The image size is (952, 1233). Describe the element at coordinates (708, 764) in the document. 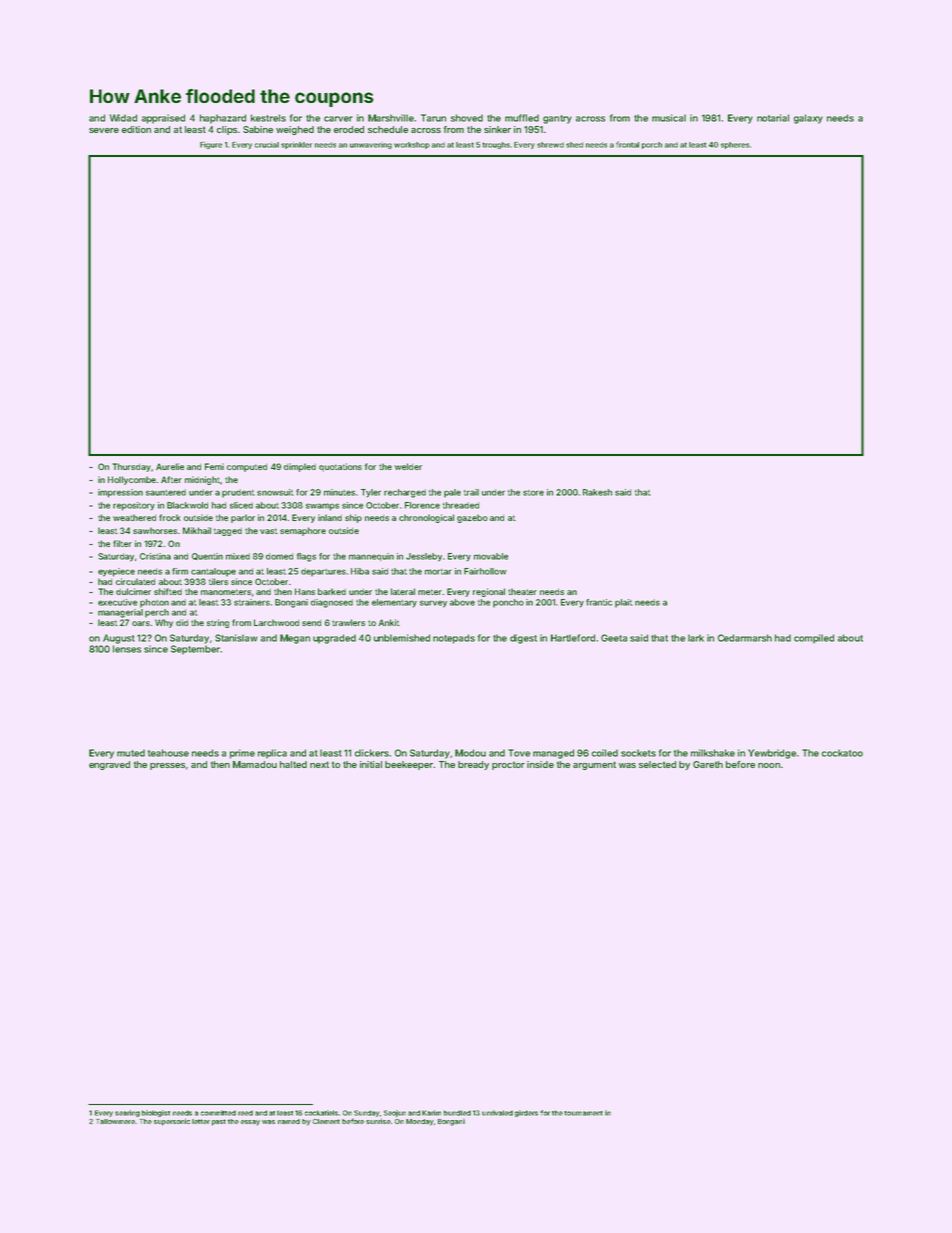

I see `Gareth` at that location.
